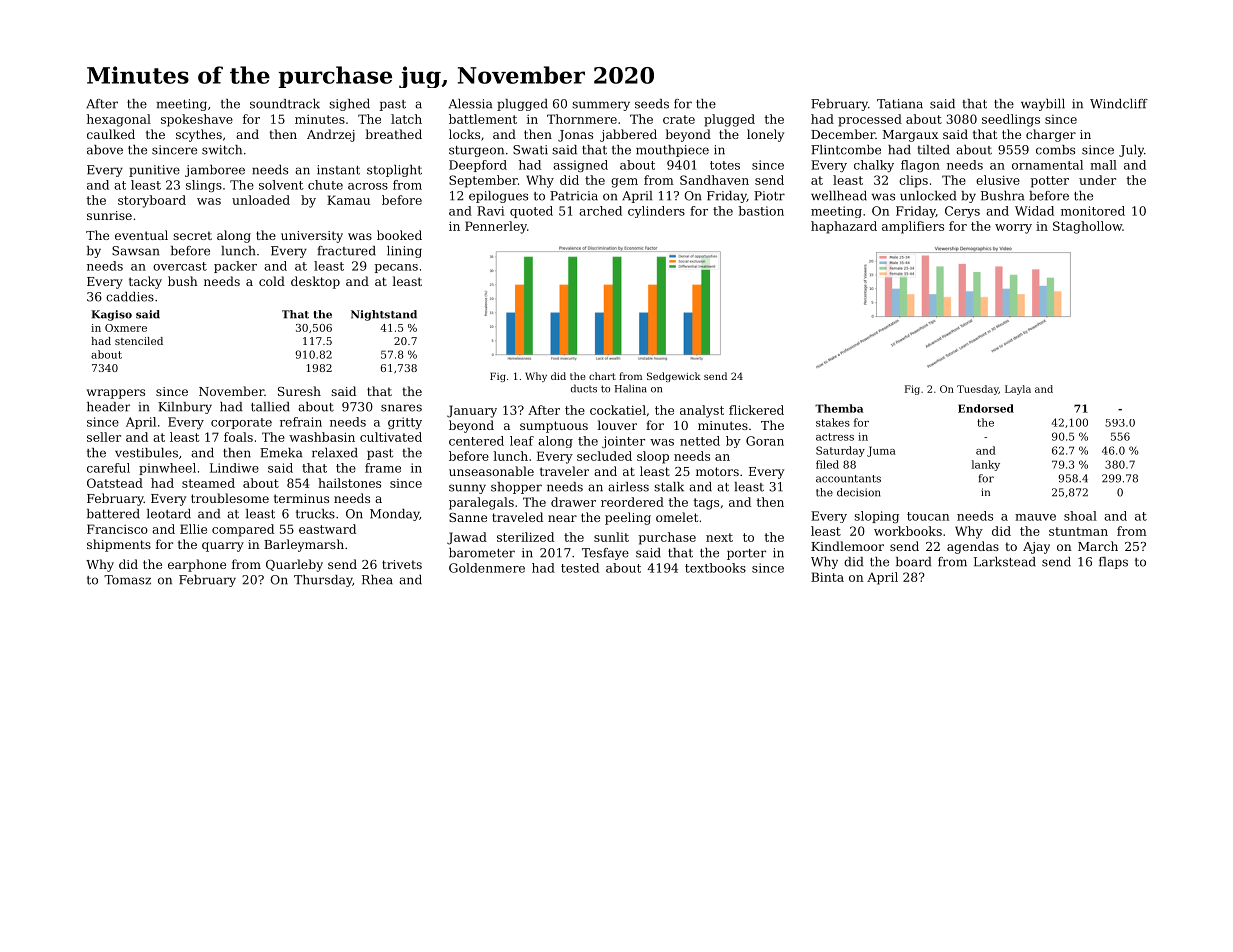 The width and height of the screenshot is (1233, 952). What do you see at coordinates (1018, 390) in the screenshot?
I see `Layla` at bounding box center [1018, 390].
